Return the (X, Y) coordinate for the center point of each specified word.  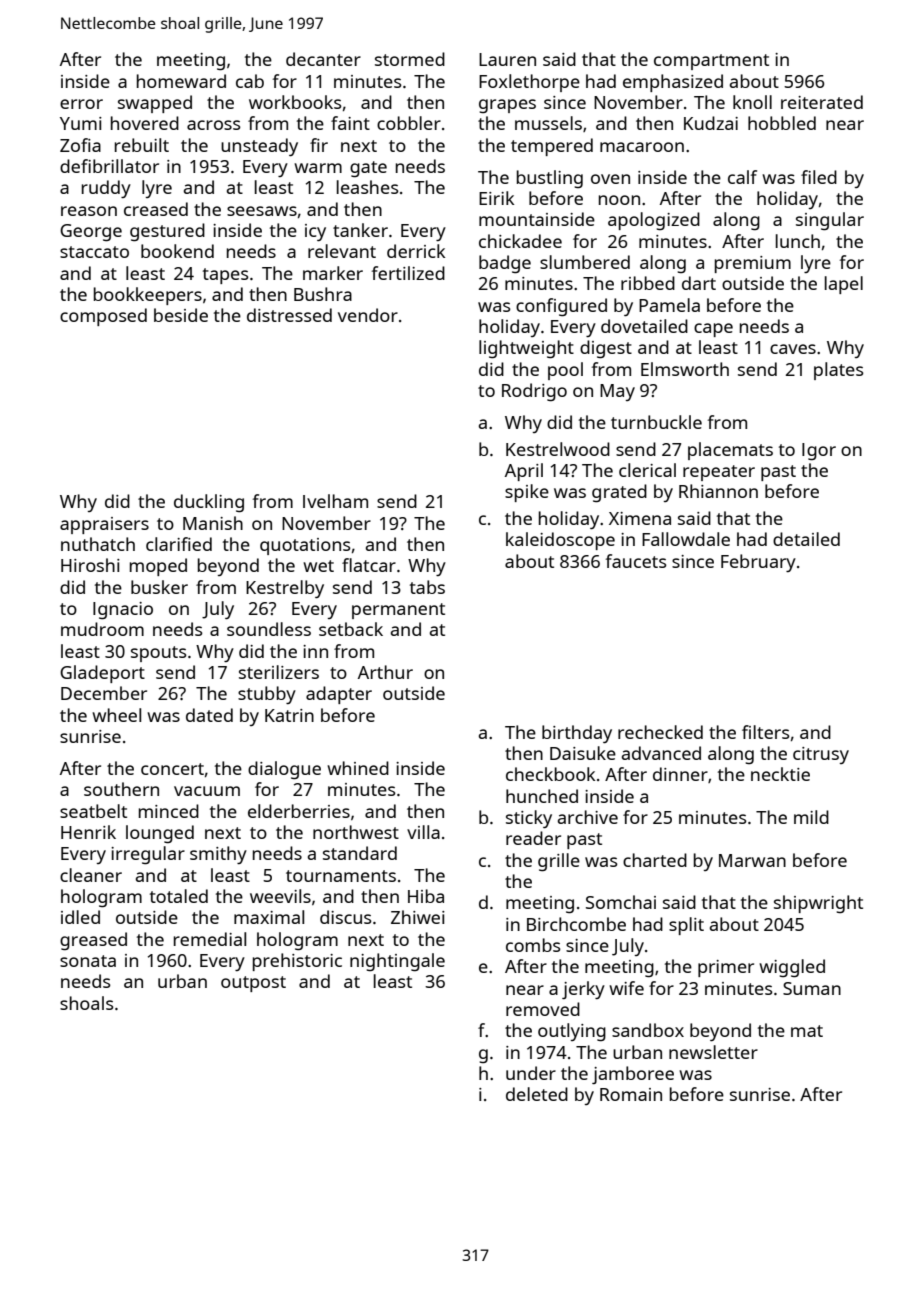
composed (103, 317)
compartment (711, 62)
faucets (636, 561)
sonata (88, 961)
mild (811, 817)
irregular (148, 855)
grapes (507, 106)
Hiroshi (90, 565)
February (758, 563)
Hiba (426, 896)
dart (699, 283)
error (81, 104)
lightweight (526, 349)
